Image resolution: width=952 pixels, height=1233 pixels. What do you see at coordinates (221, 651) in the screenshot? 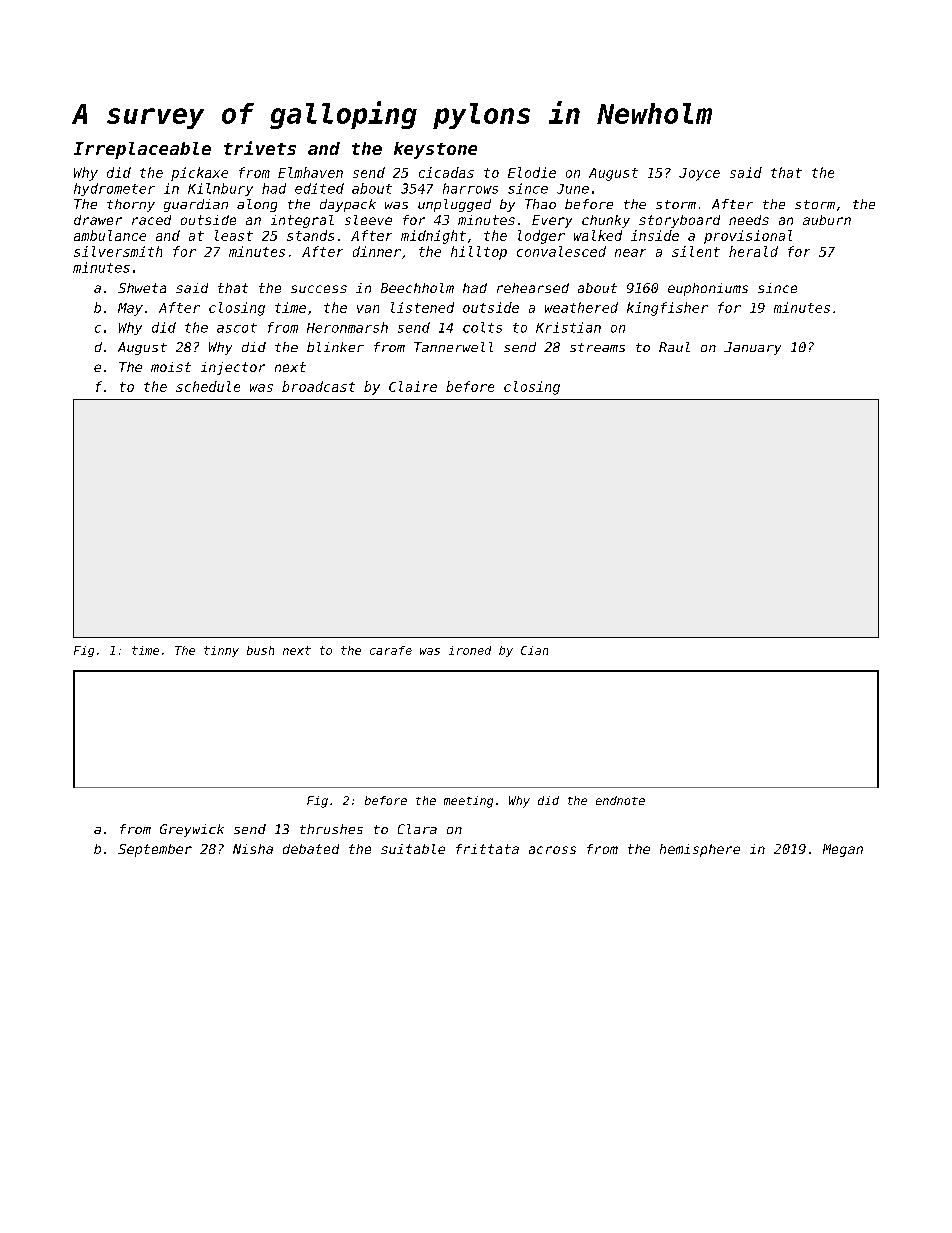
I see `tinny` at bounding box center [221, 651].
